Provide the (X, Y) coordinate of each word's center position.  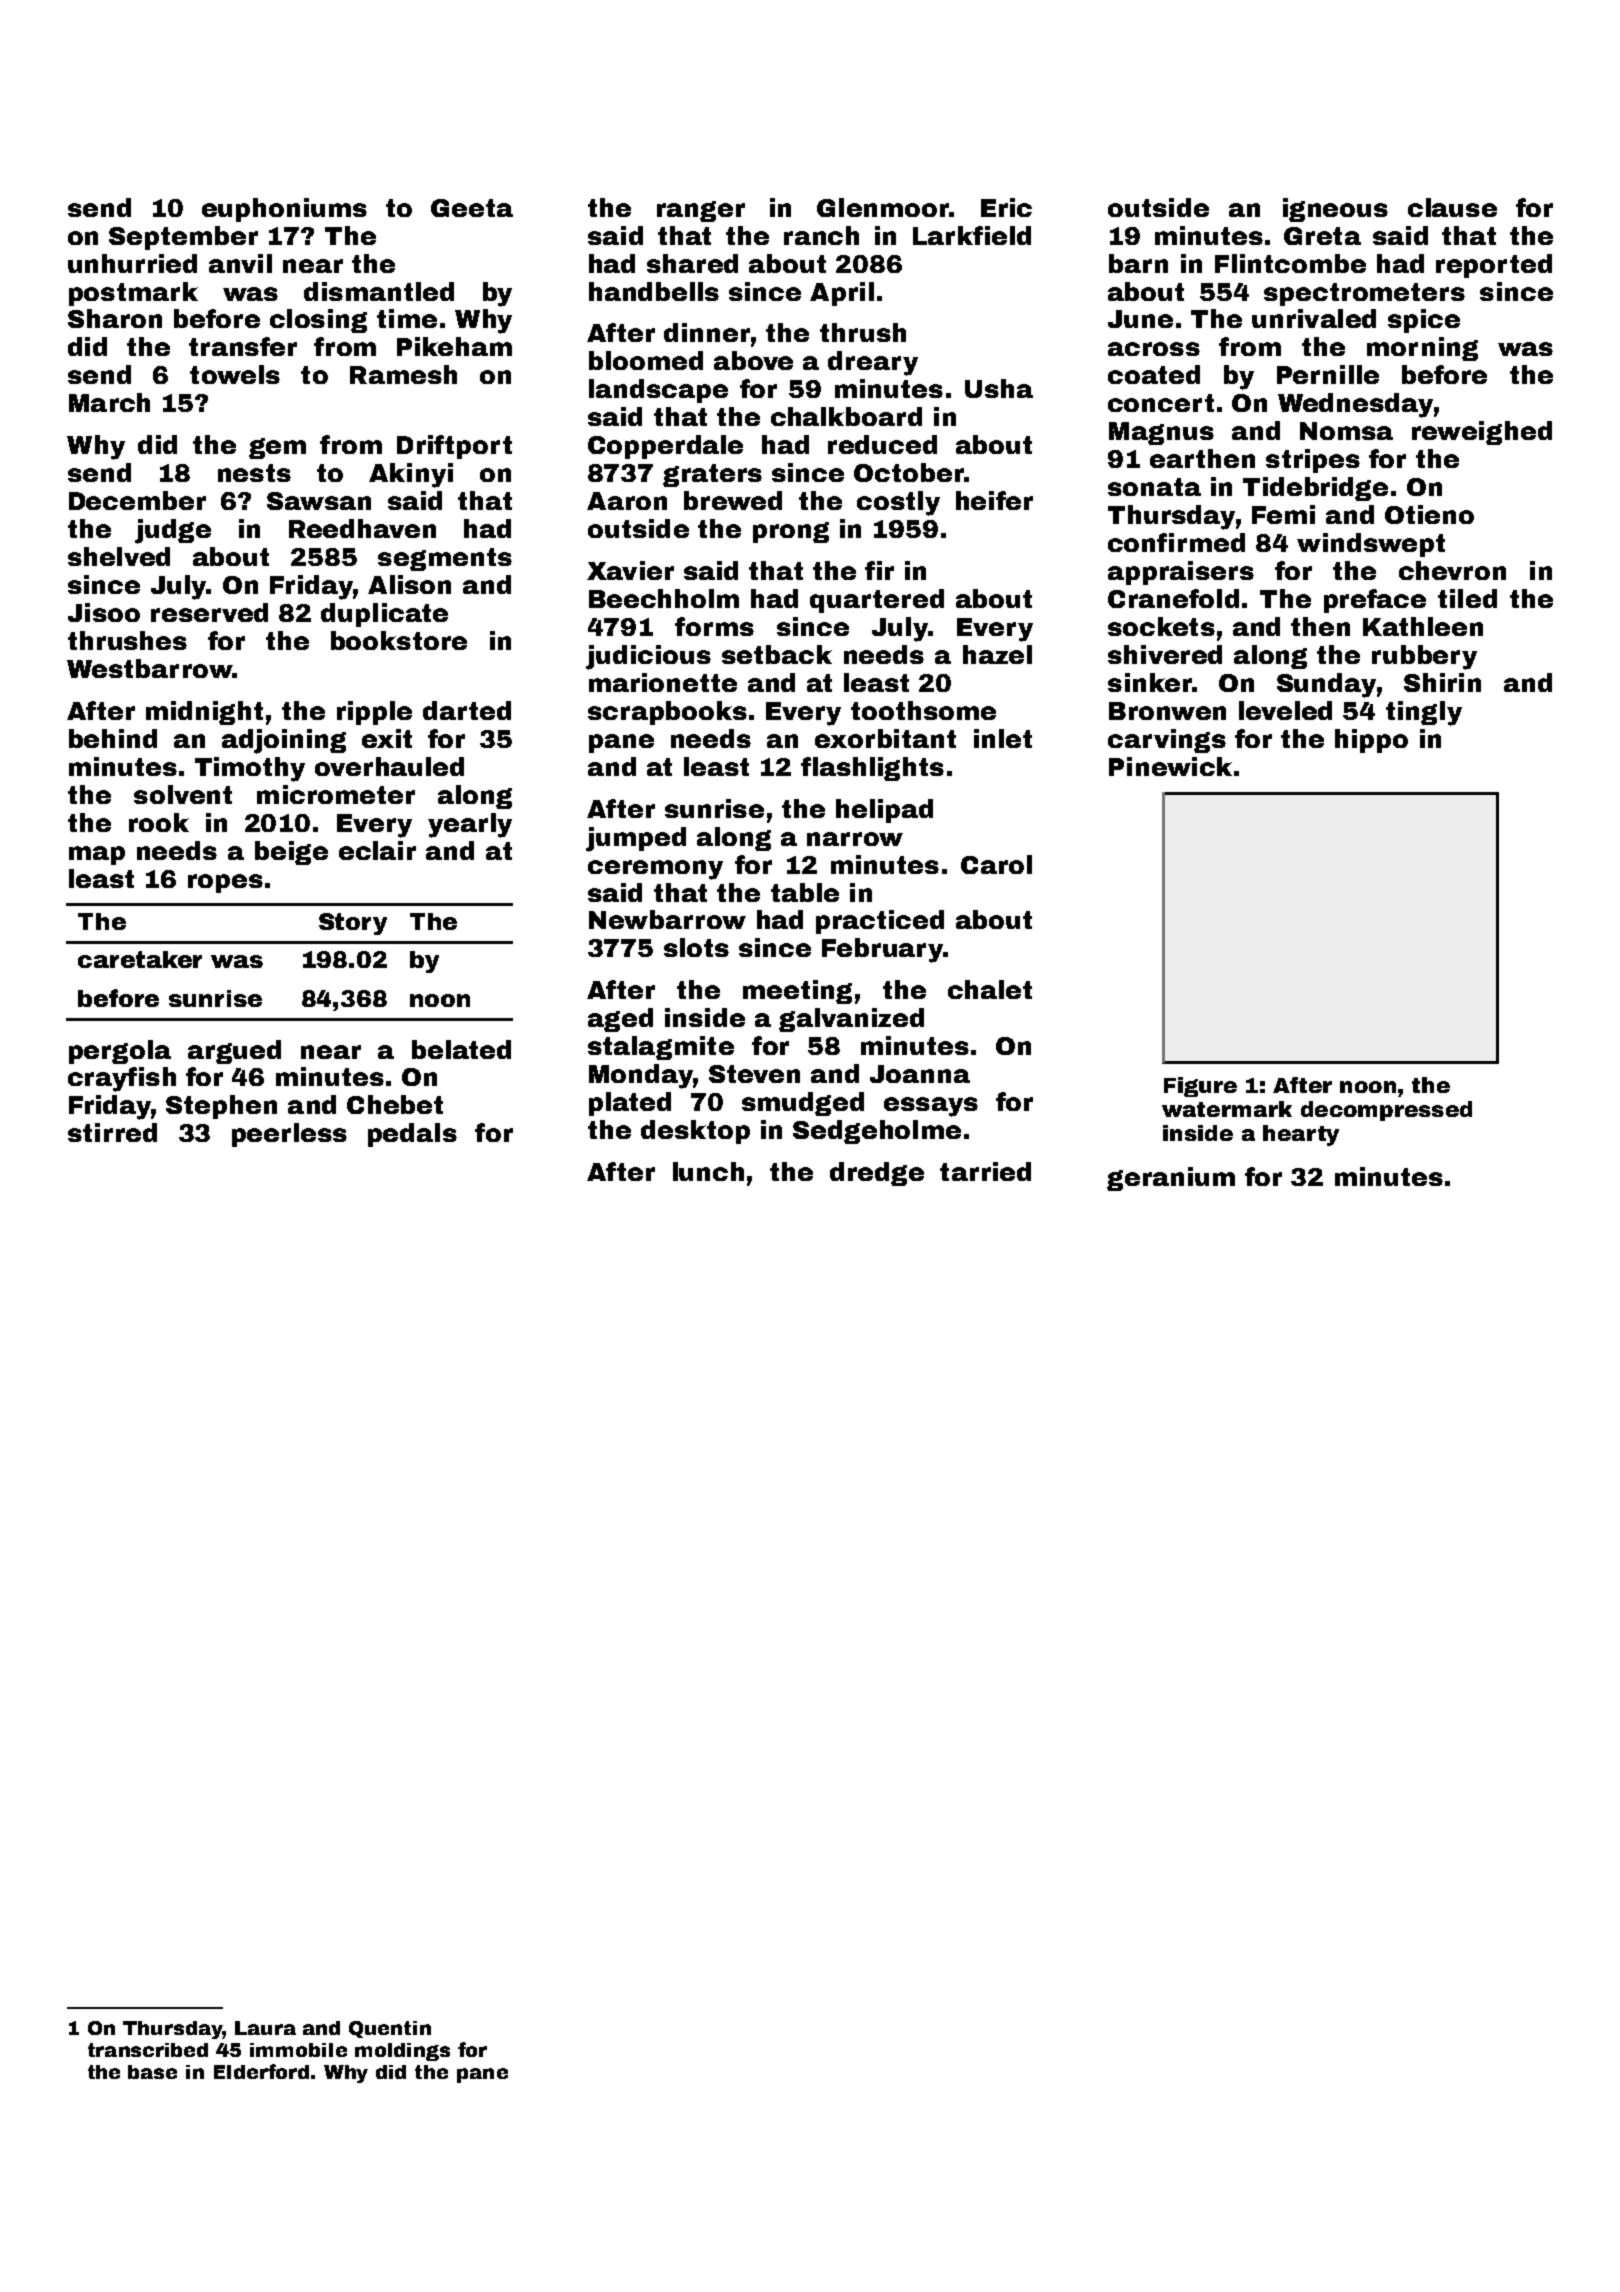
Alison (409, 584)
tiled (1467, 598)
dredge (877, 1174)
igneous (1335, 210)
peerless (289, 1135)
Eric (1006, 207)
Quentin (390, 2029)
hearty (1301, 1135)
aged (620, 1020)
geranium (1171, 1179)
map (97, 855)
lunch (708, 1171)
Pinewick (1170, 766)
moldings (402, 2052)
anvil (240, 263)
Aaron (627, 501)
